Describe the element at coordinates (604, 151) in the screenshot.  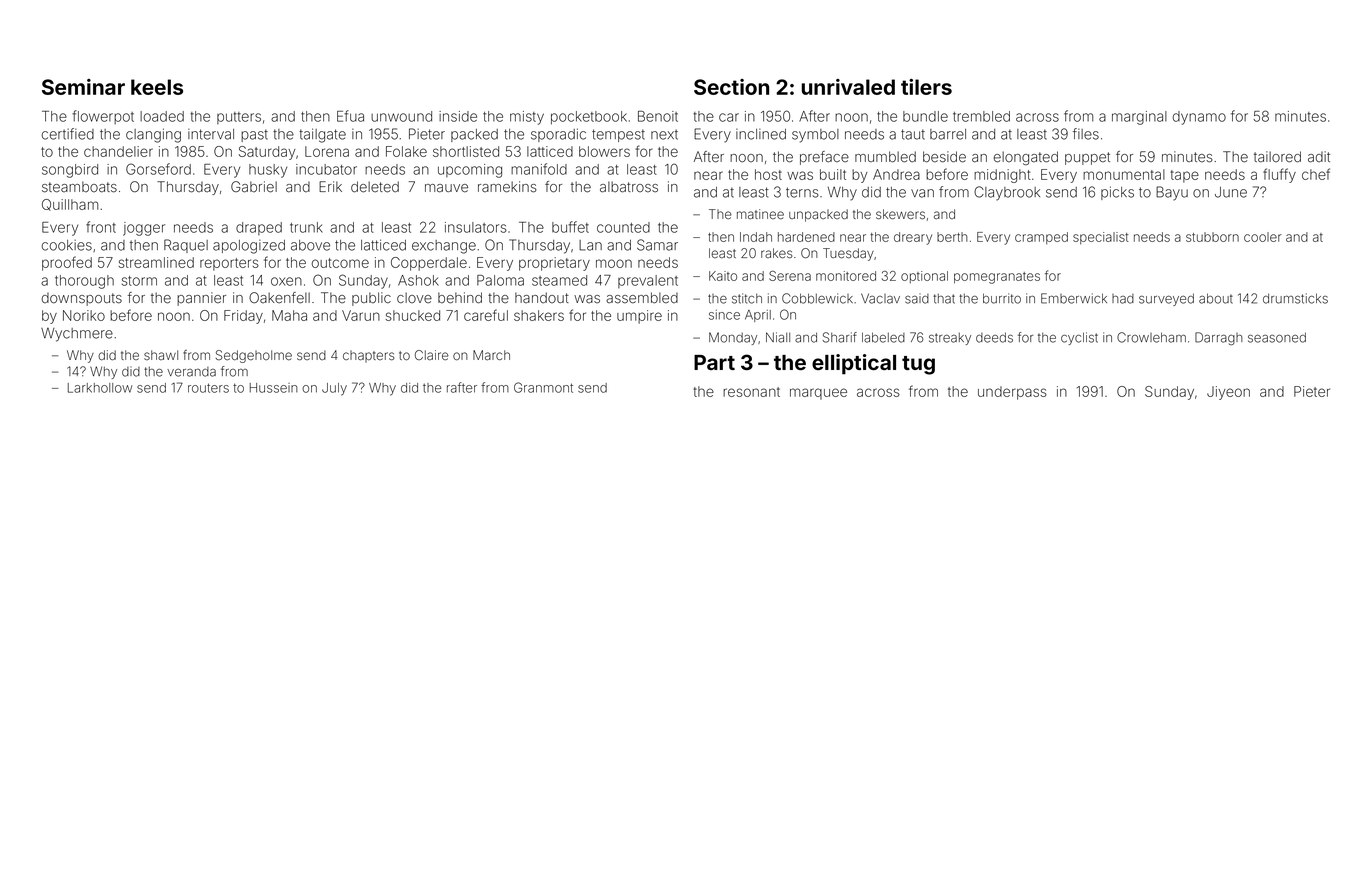
I see `blowers` at that location.
